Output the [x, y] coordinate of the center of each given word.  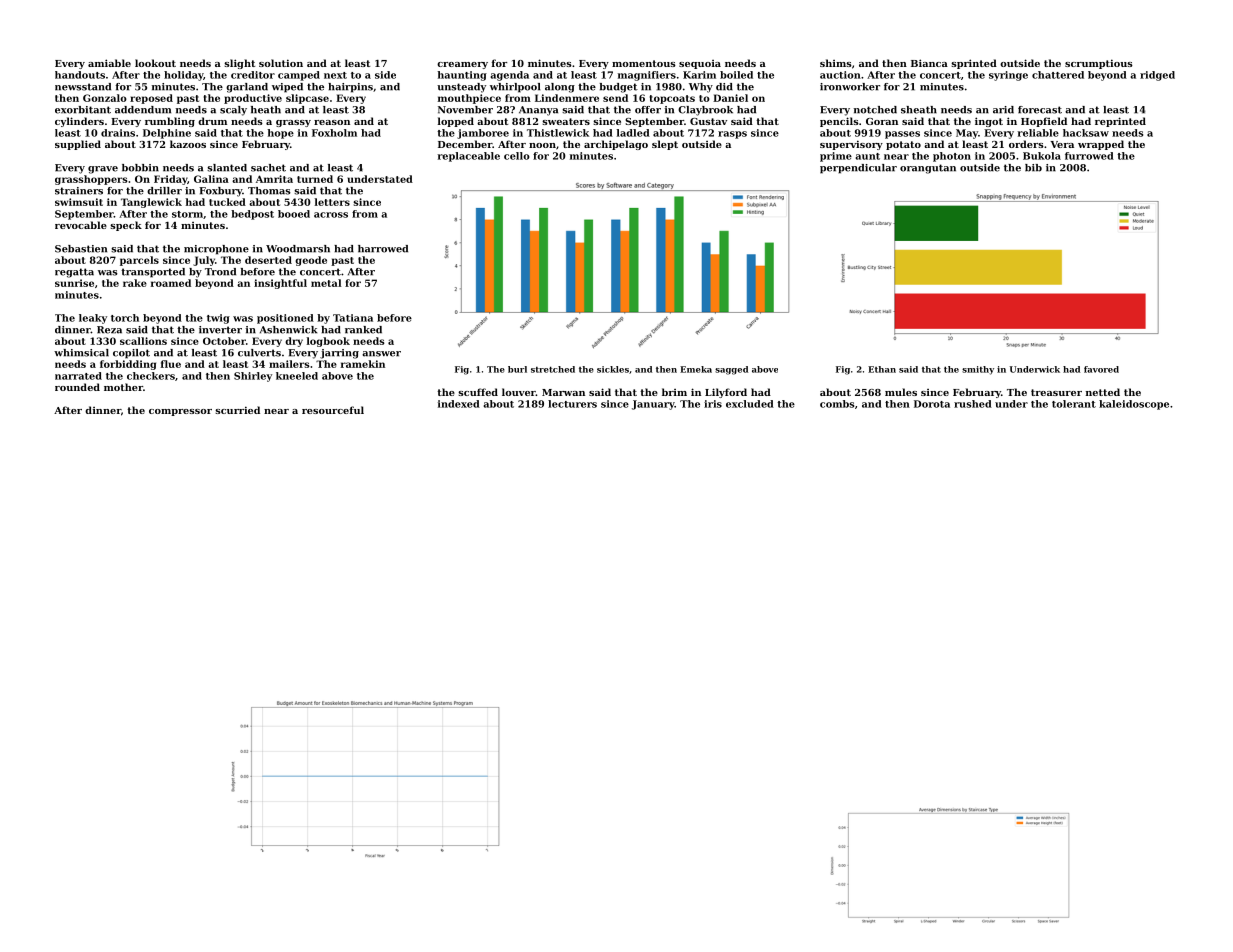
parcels [139, 261]
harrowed [383, 249]
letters [332, 202]
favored [1101, 369]
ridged [1157, 76]
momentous [644, 63]
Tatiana [353, 318]
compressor [180, 412]
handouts [80, 75]
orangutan [928, 169]
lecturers [572, 404]
